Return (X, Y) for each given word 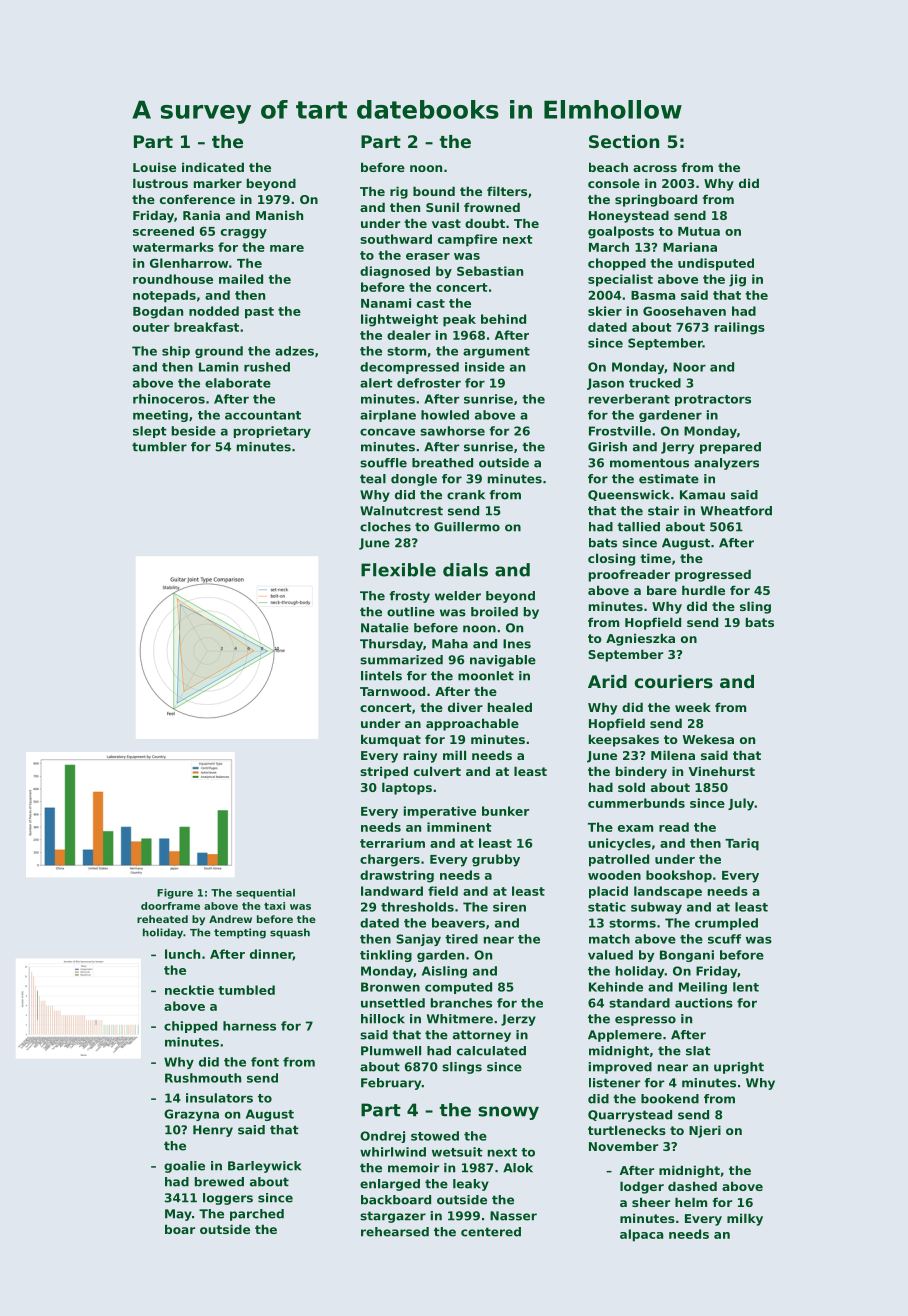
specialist (620, 280)
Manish (279, 215)
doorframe (170, 906)
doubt (485, 223)
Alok (518, 1168)
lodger (642, 1187)
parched (257, 1215)
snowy (508, 1113)
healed (510, 707)
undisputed (716, 264)
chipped (190, 1027)
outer (151, 327)
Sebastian (490, 271)
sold (631, 787)
